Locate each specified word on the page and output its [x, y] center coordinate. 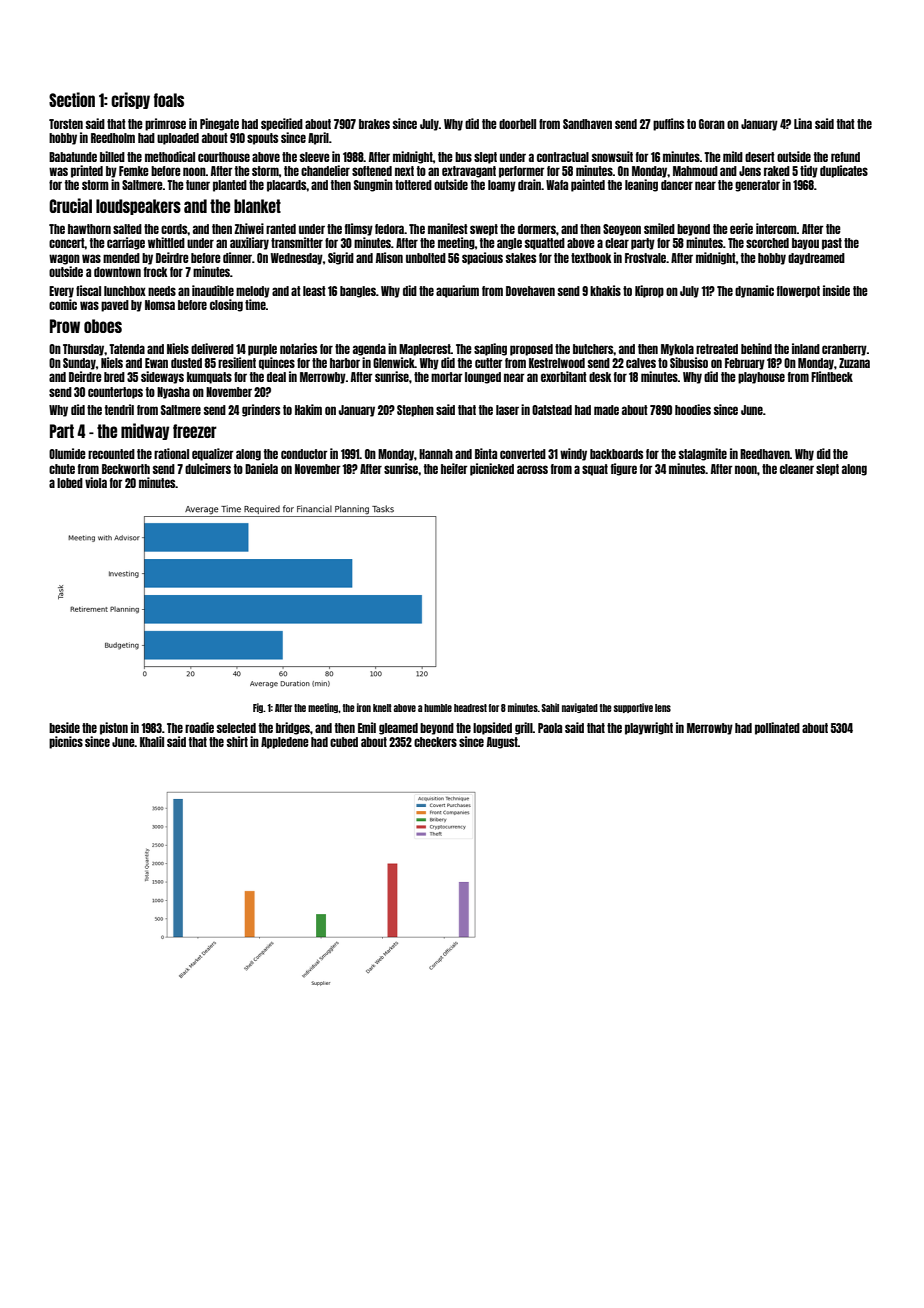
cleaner [797, 469]
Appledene [285, 743]
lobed [70, 483]
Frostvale [645, 258]
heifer [454, 468]
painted [588, 185]
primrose [165, 124]
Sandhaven [587, 124]
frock [156, 272]
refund [845, 157]
